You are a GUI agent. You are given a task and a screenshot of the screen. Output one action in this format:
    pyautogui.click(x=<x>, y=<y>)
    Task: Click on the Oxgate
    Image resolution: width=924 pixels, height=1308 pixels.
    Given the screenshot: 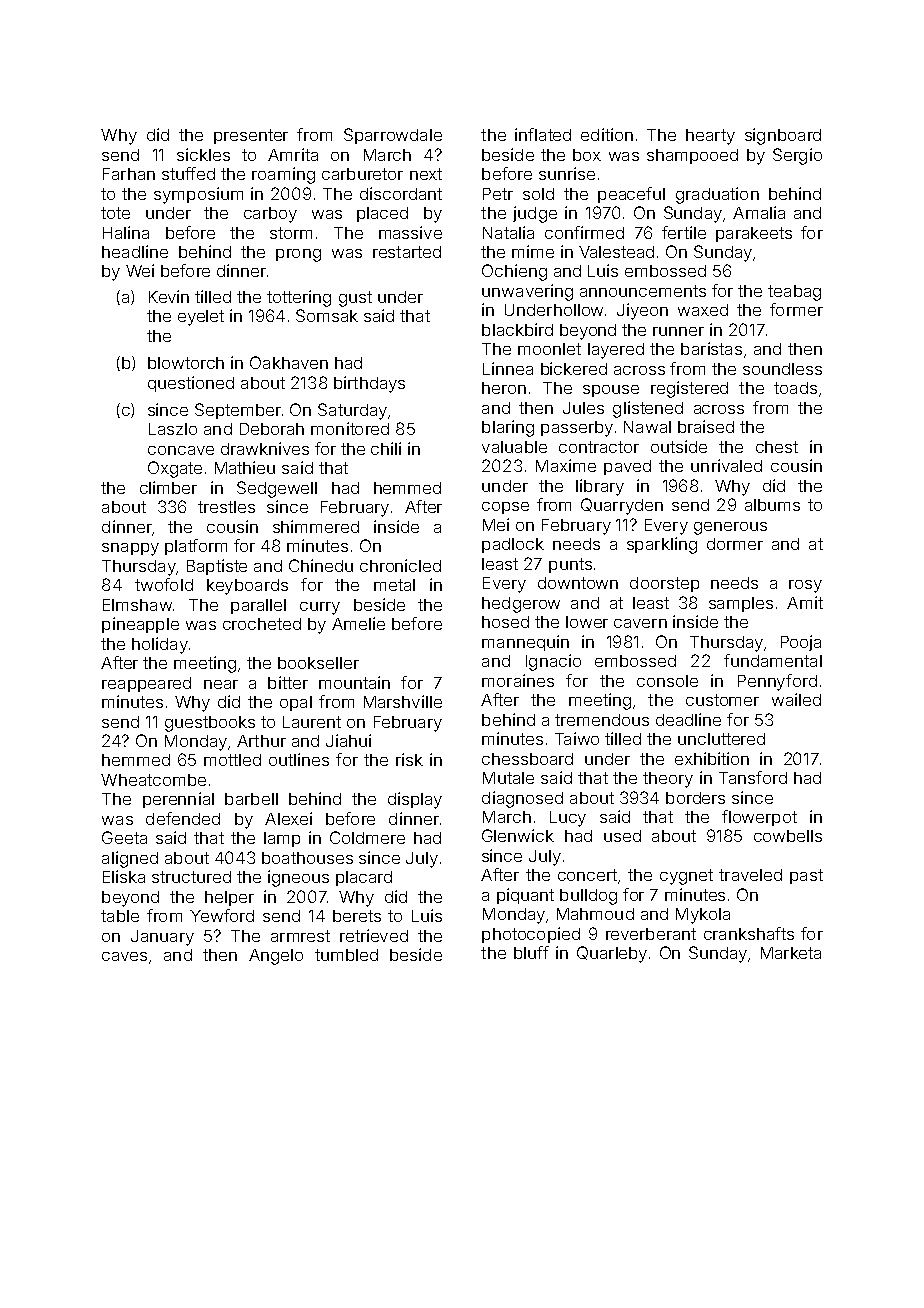 What is the action you would take?
    pyautogui.click(x=175, y=469)
